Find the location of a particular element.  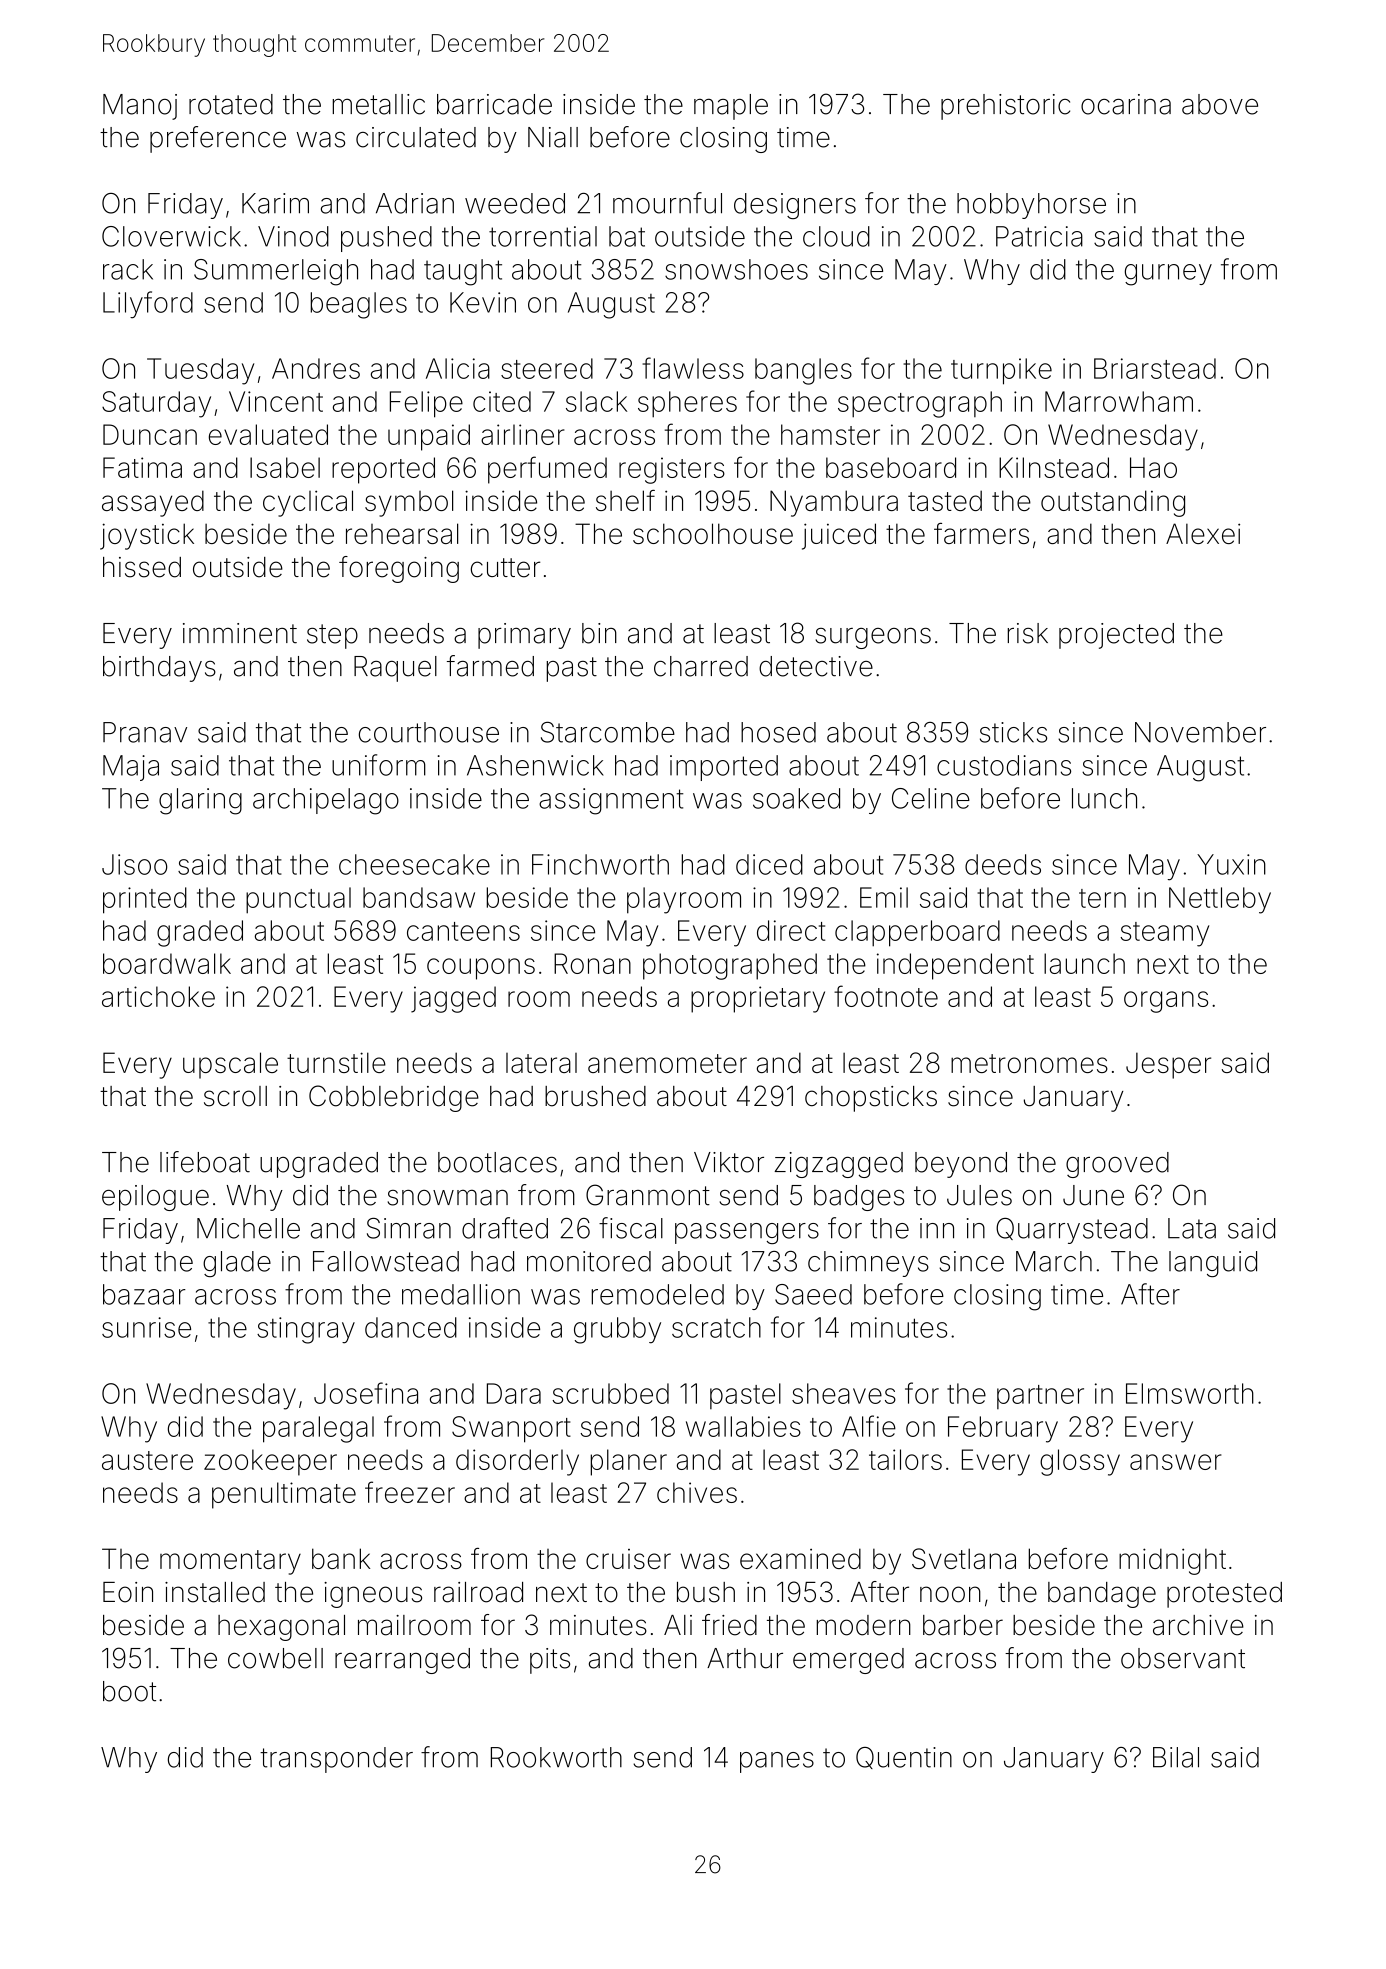

turnpike is located at coordinates (1001, 371).
